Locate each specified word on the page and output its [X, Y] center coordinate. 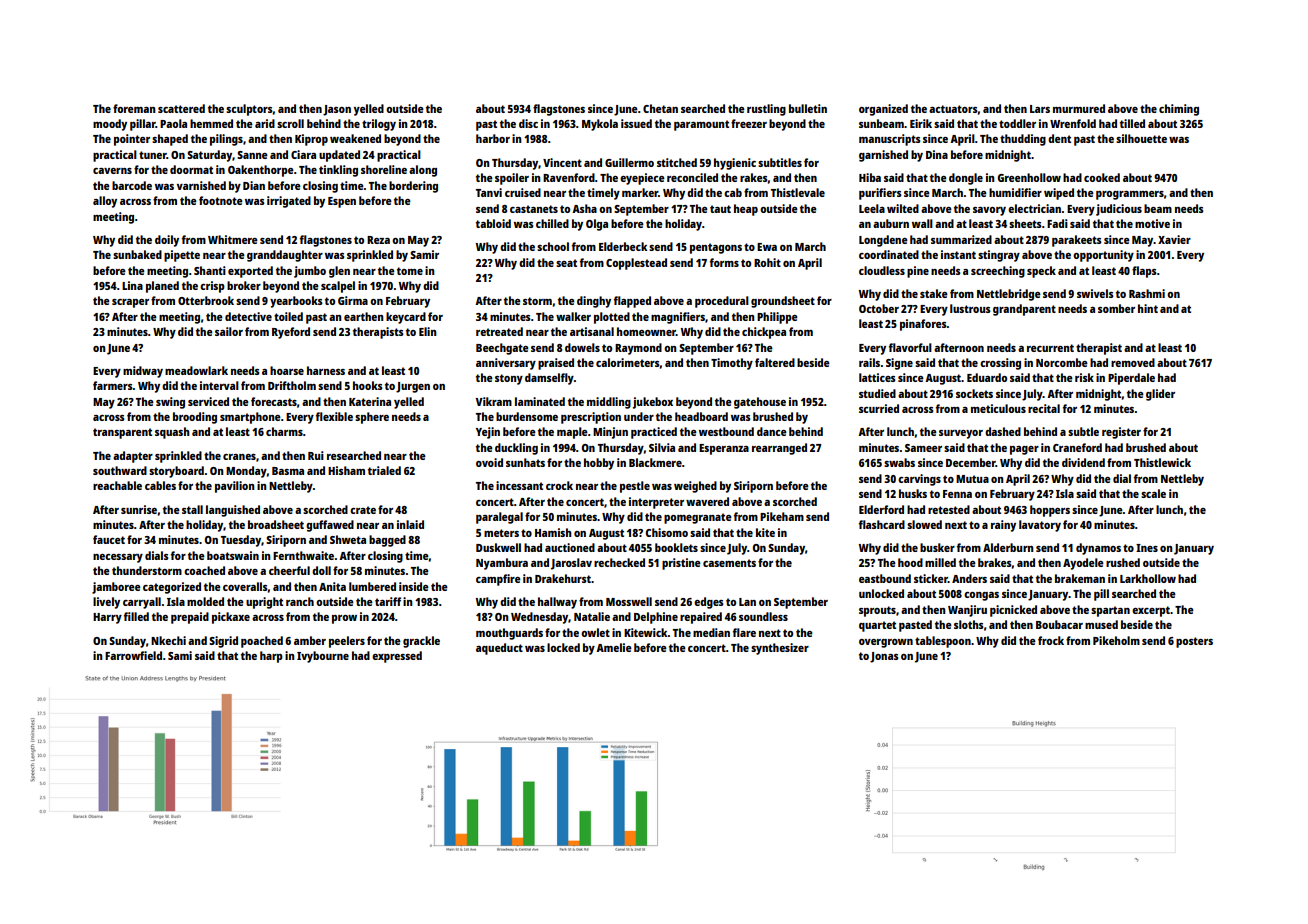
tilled [1132, 123]
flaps [1144, 272]
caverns [112, 171]
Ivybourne [323, 657]
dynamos [1098, 549]
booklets [676, 547]
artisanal [592, 331]
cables [160, 485]
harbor [493, 138]
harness [326, 370]
